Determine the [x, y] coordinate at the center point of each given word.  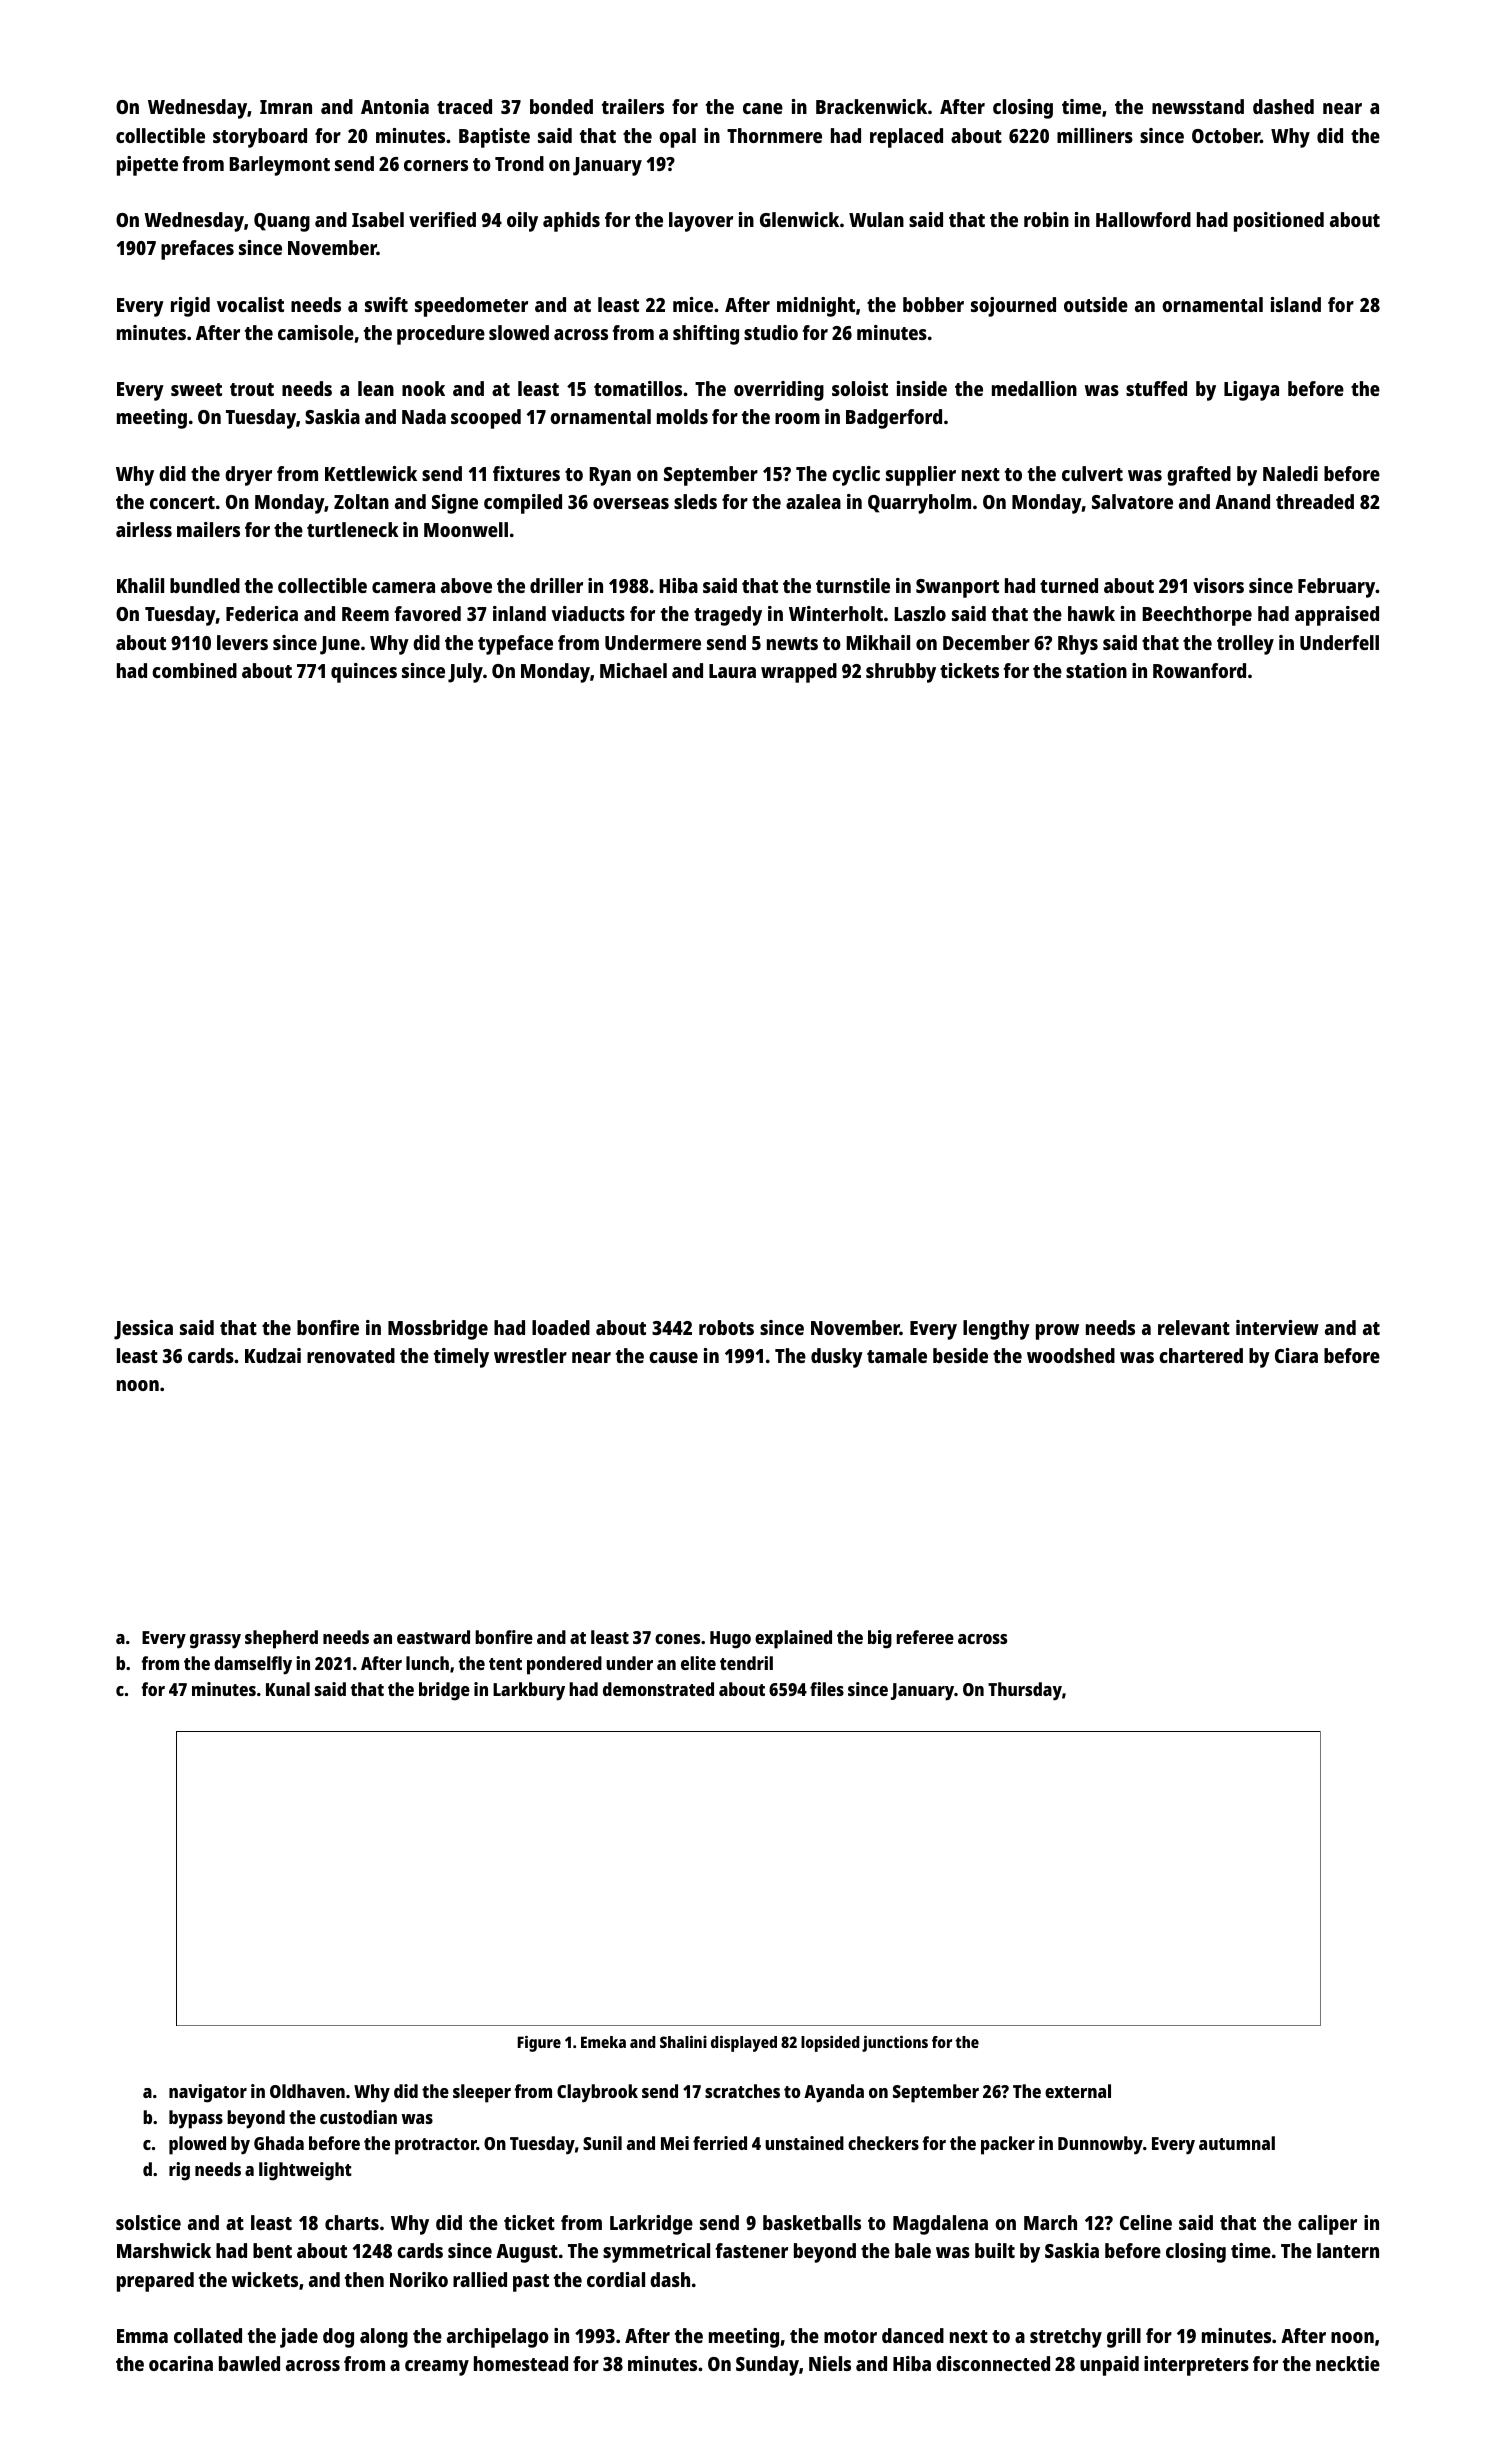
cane [763, 108]
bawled [249, 2363]
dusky [837, 1358]
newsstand [1198, 106]
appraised [1337, 616]
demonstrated [658, 1689]
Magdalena [940, 2225]
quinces [364, 673]
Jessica [143, 1330]
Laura [732, 671]
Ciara [1296, 1355]
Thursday [1025, 1691]
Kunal [288, 1689]
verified [442, 219]
